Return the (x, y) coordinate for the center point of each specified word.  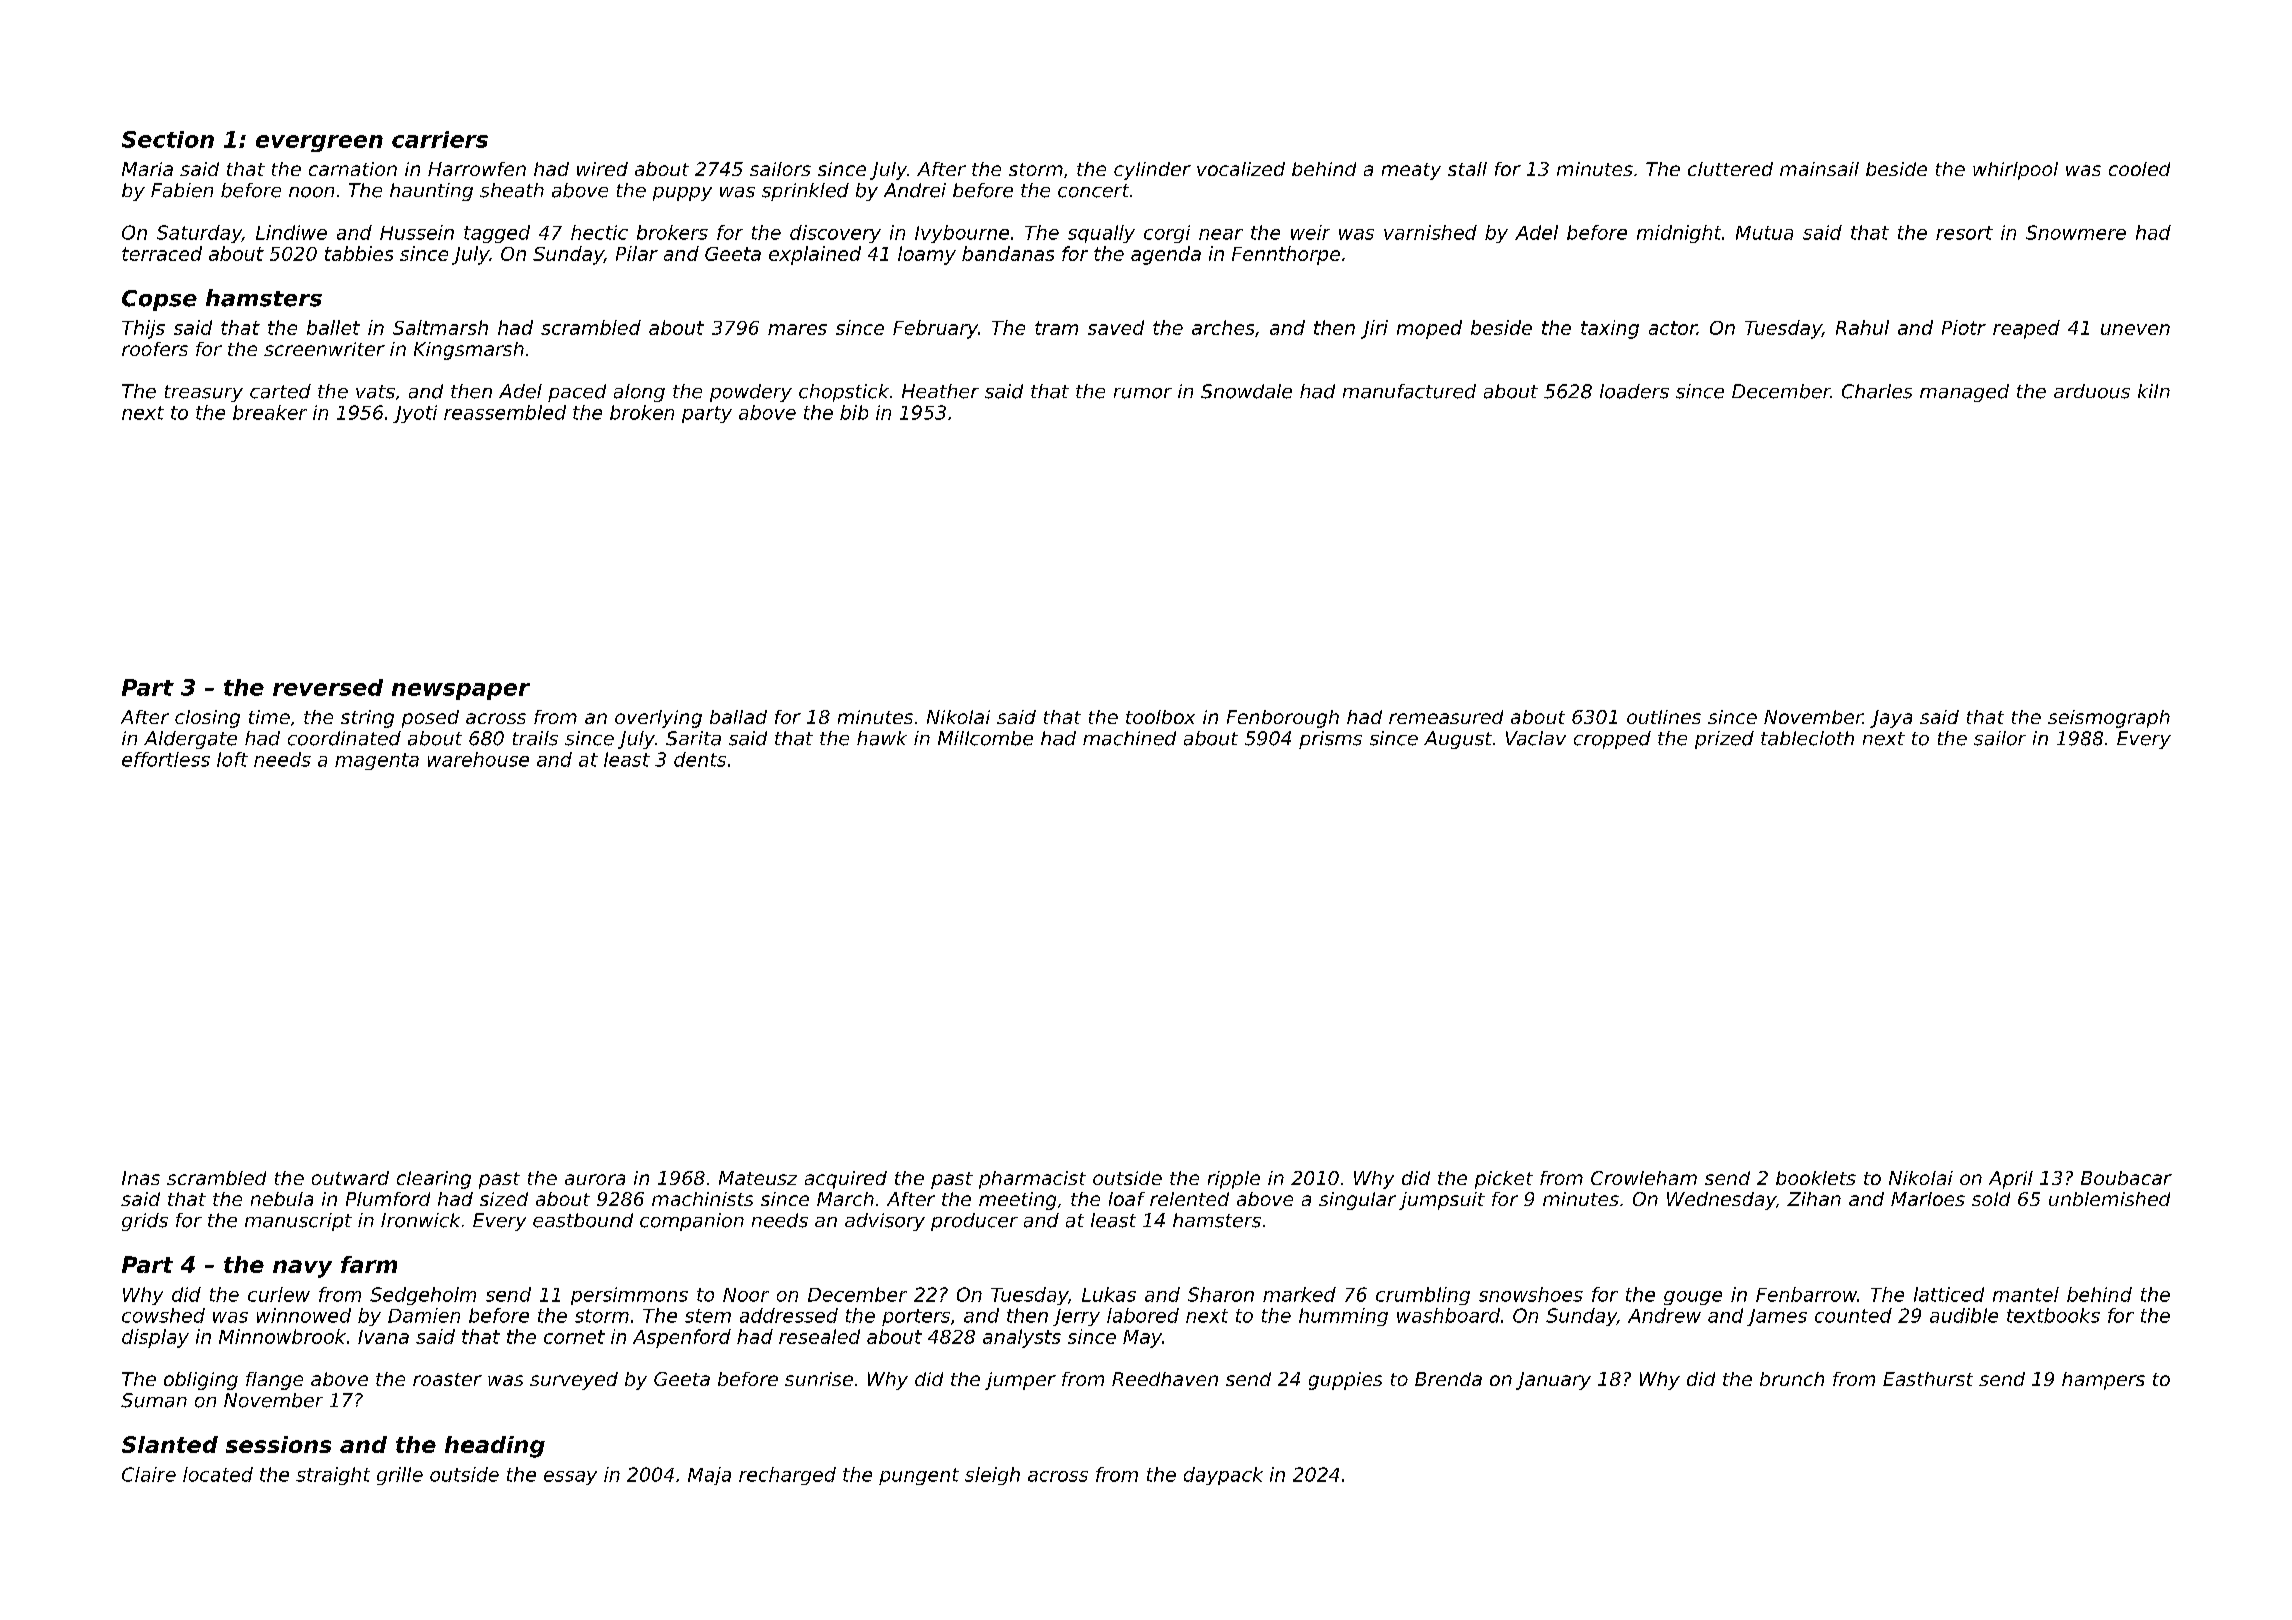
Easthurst (1928, 1379)
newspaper (461, 691)
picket (1504, 1180)
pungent (919, 1476)
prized (1724, 740)
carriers (440, 139)
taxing (1610, 329)
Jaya (1891, 719)
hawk (882, 738)
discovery (835, 234)
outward (350, 1178)
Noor (746, 1295)
